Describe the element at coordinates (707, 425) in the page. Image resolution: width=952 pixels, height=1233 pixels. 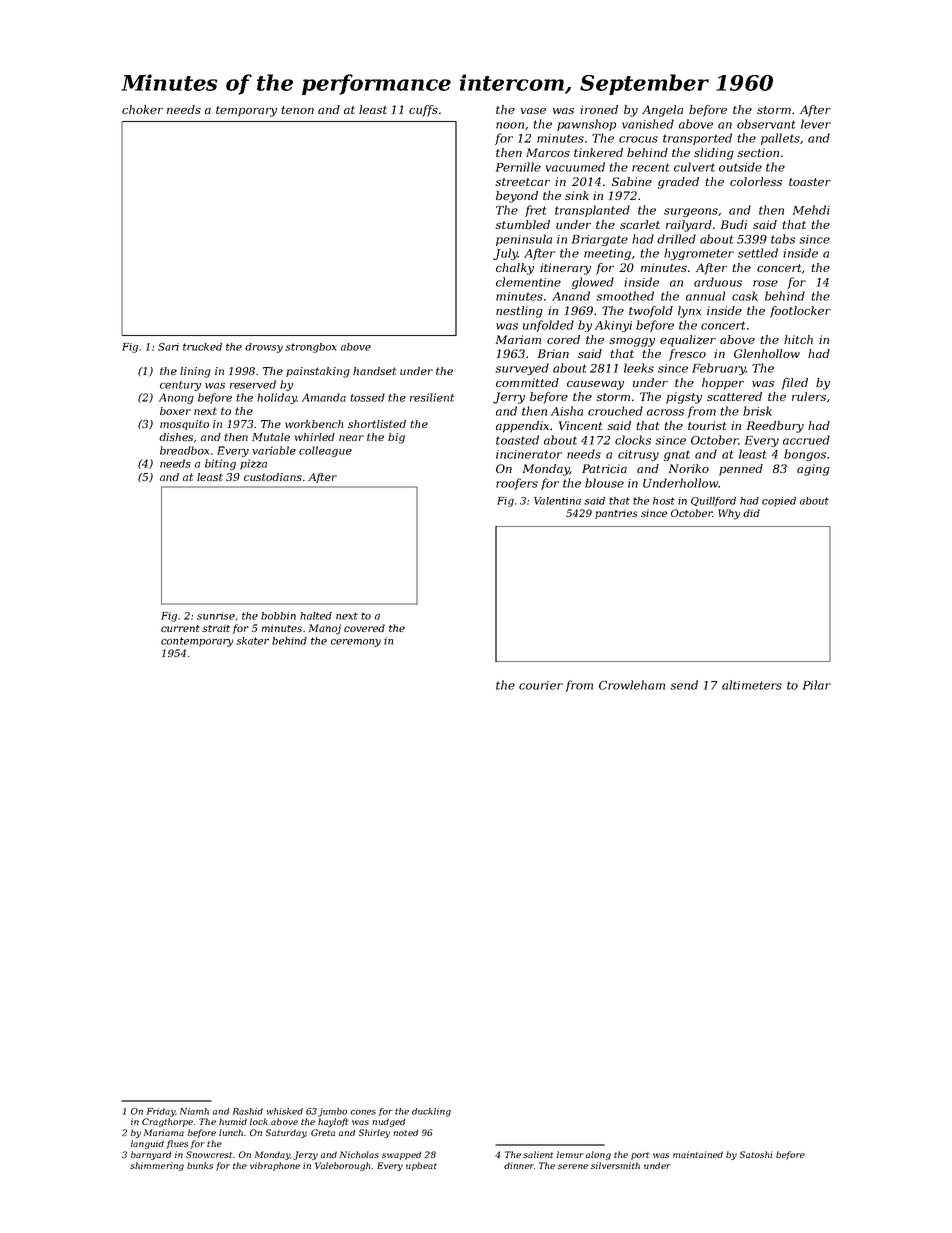
I see `tourist` at that location.
